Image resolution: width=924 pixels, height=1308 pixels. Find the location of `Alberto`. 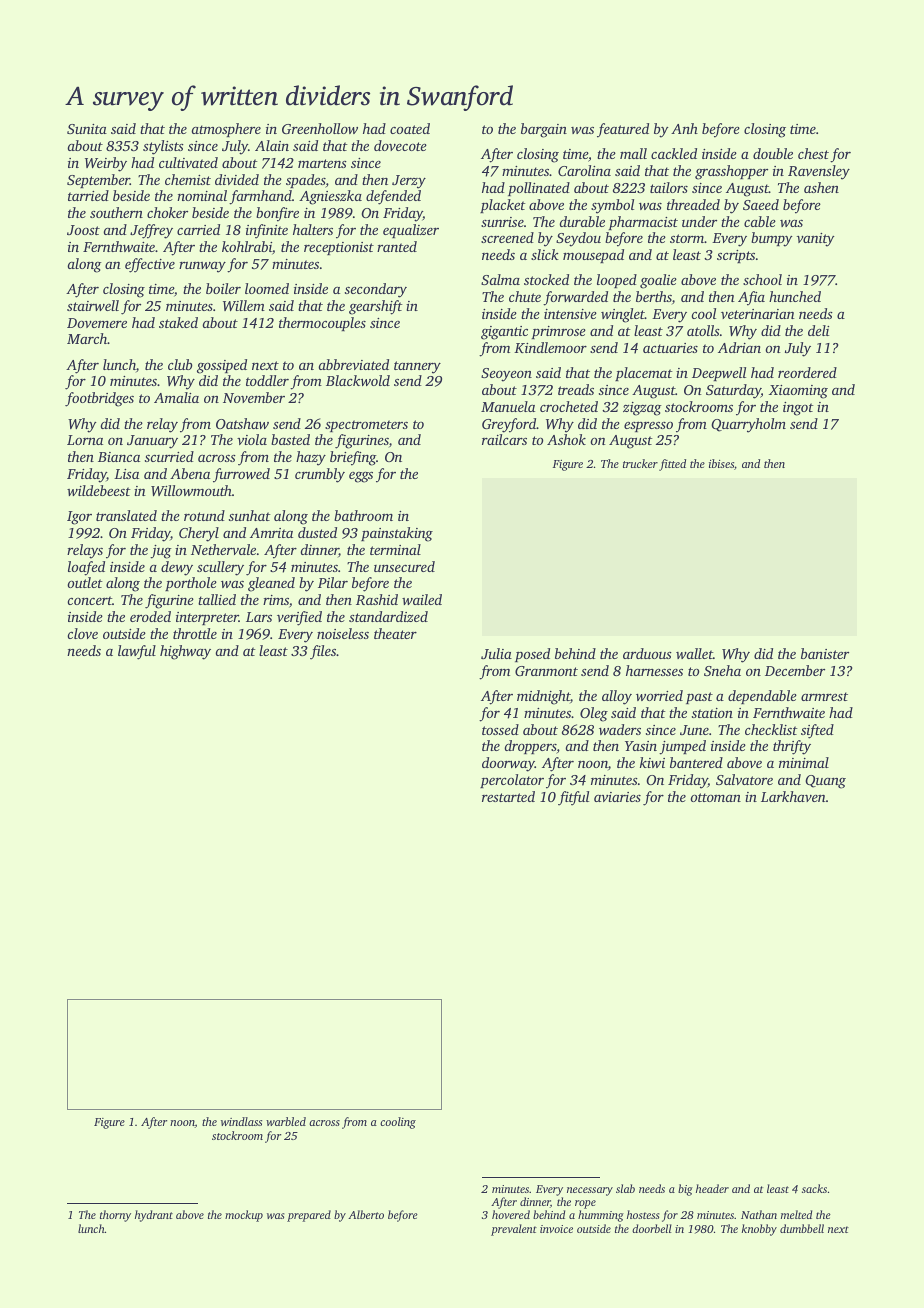

Alberto is located at coordinates (366, 1214).
